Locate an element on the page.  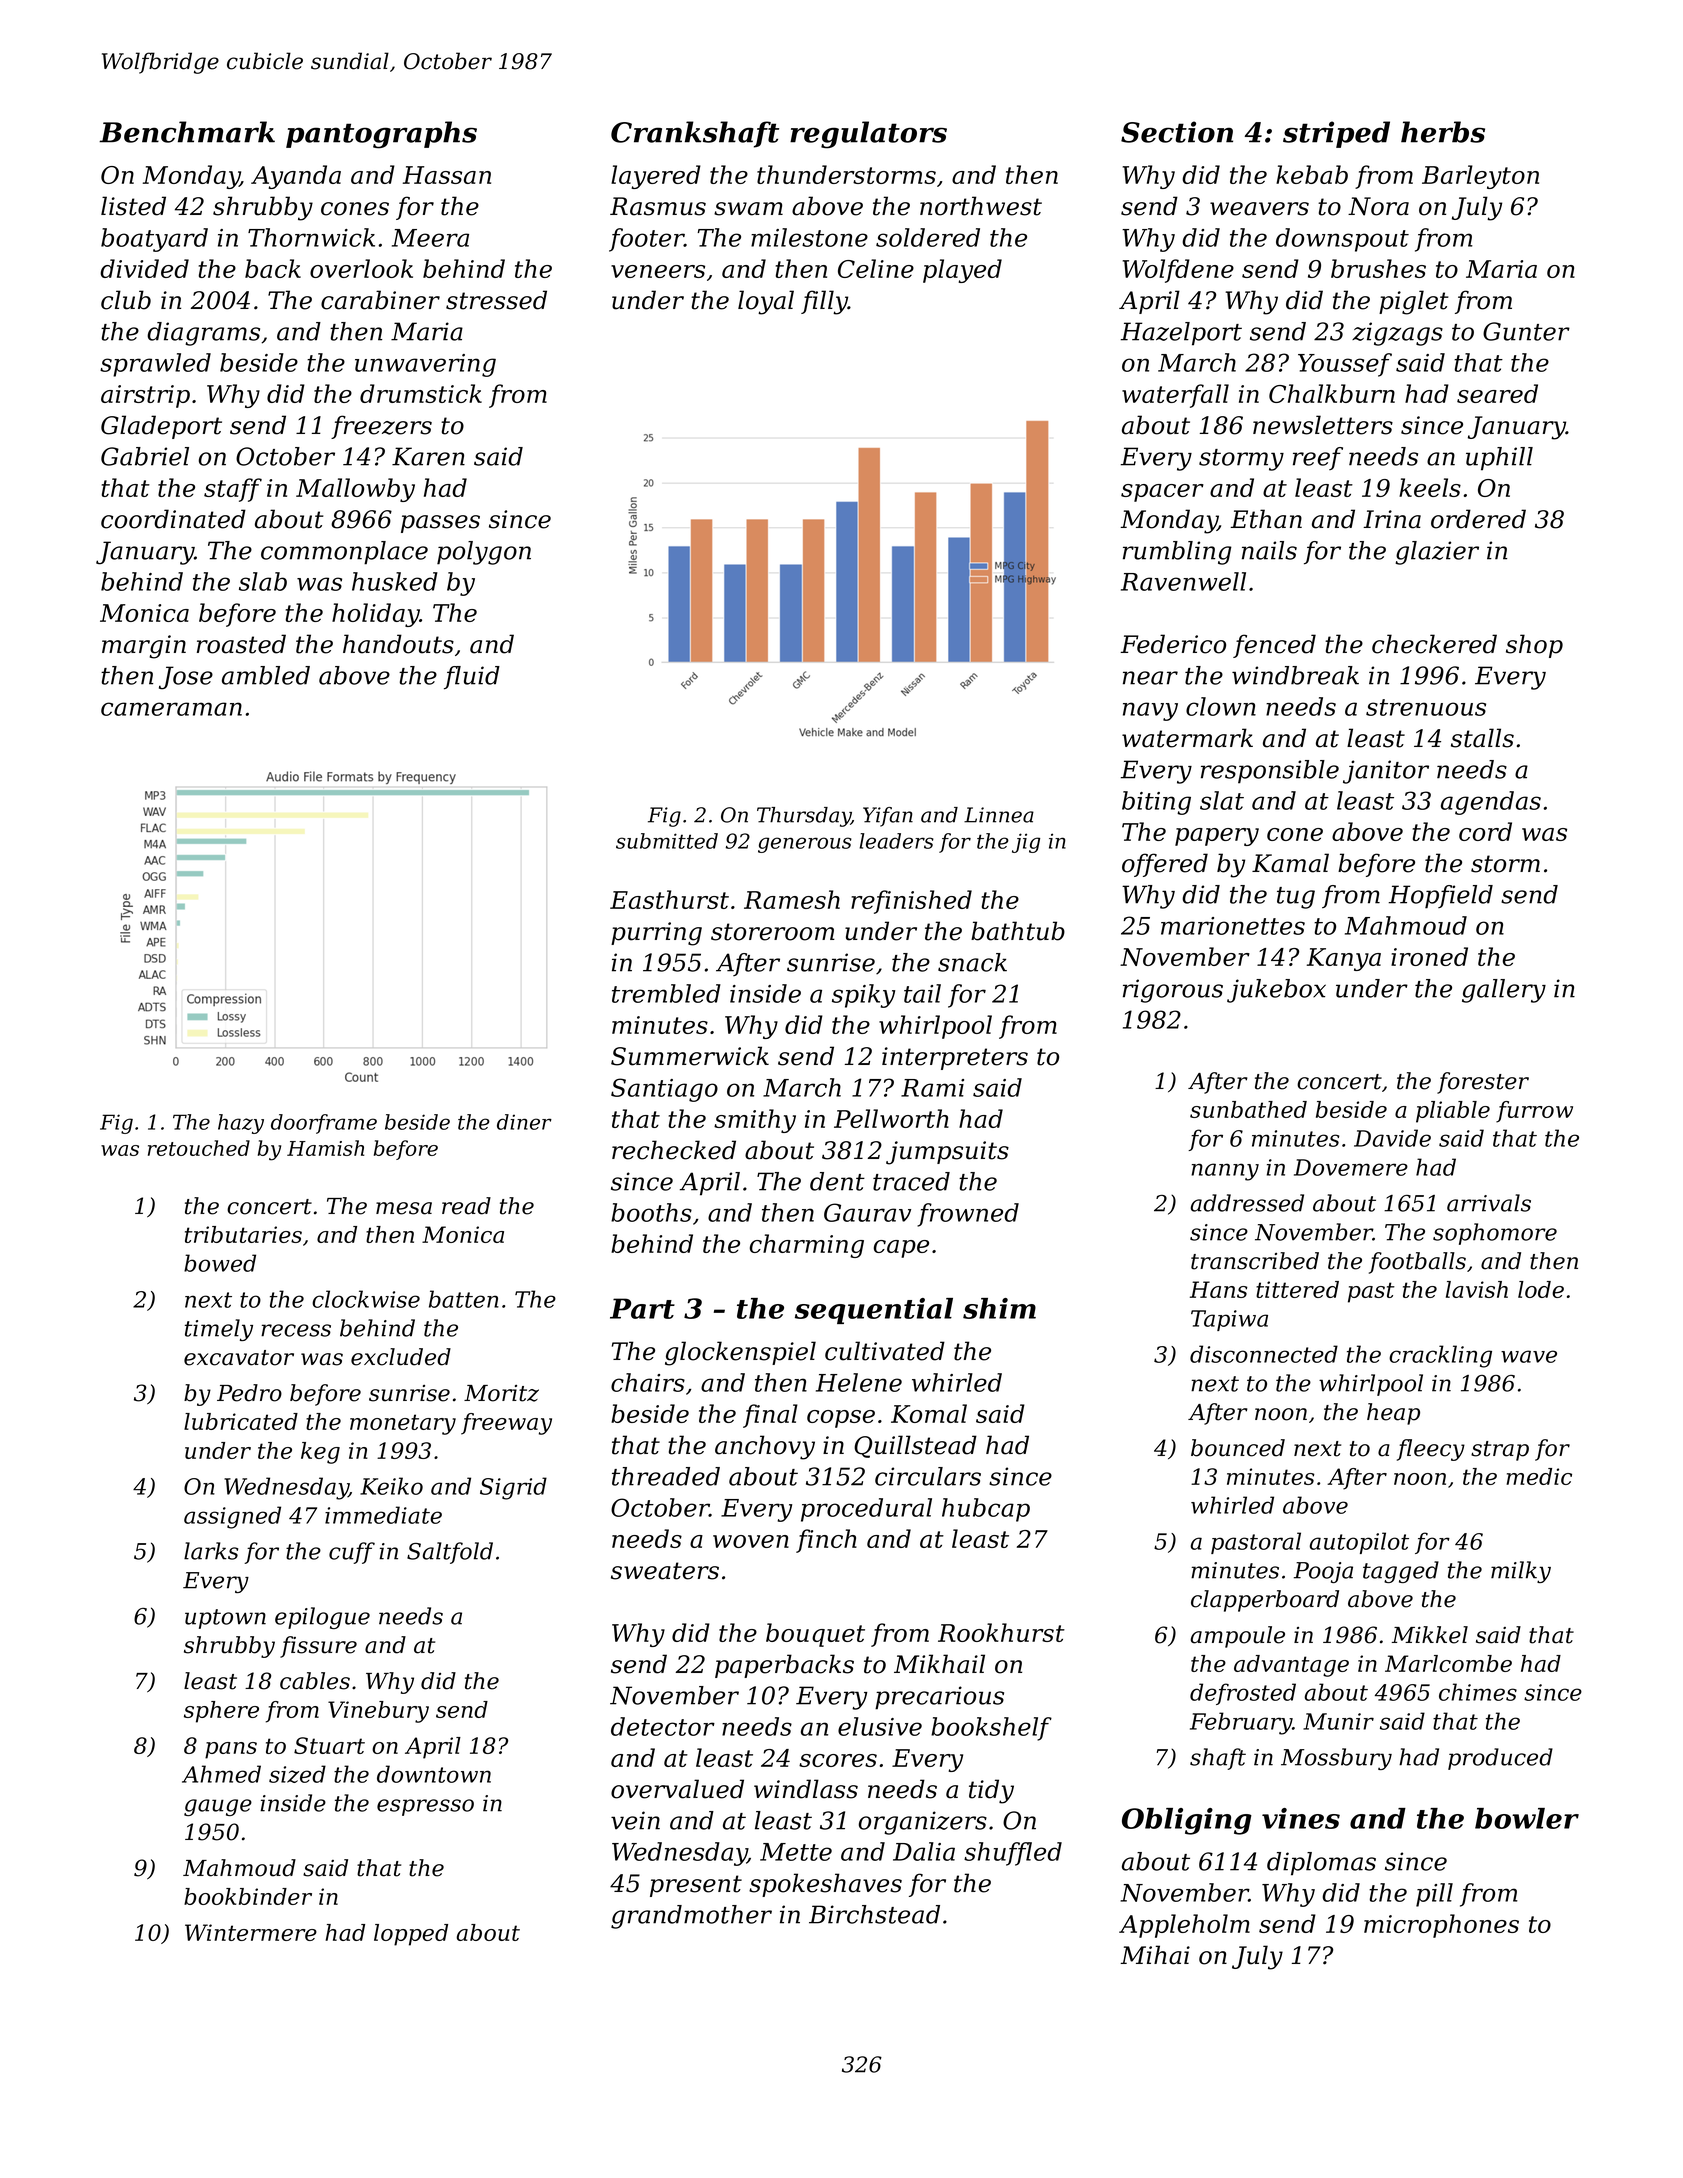
rumbling is located at coordinates (1177, 553).
